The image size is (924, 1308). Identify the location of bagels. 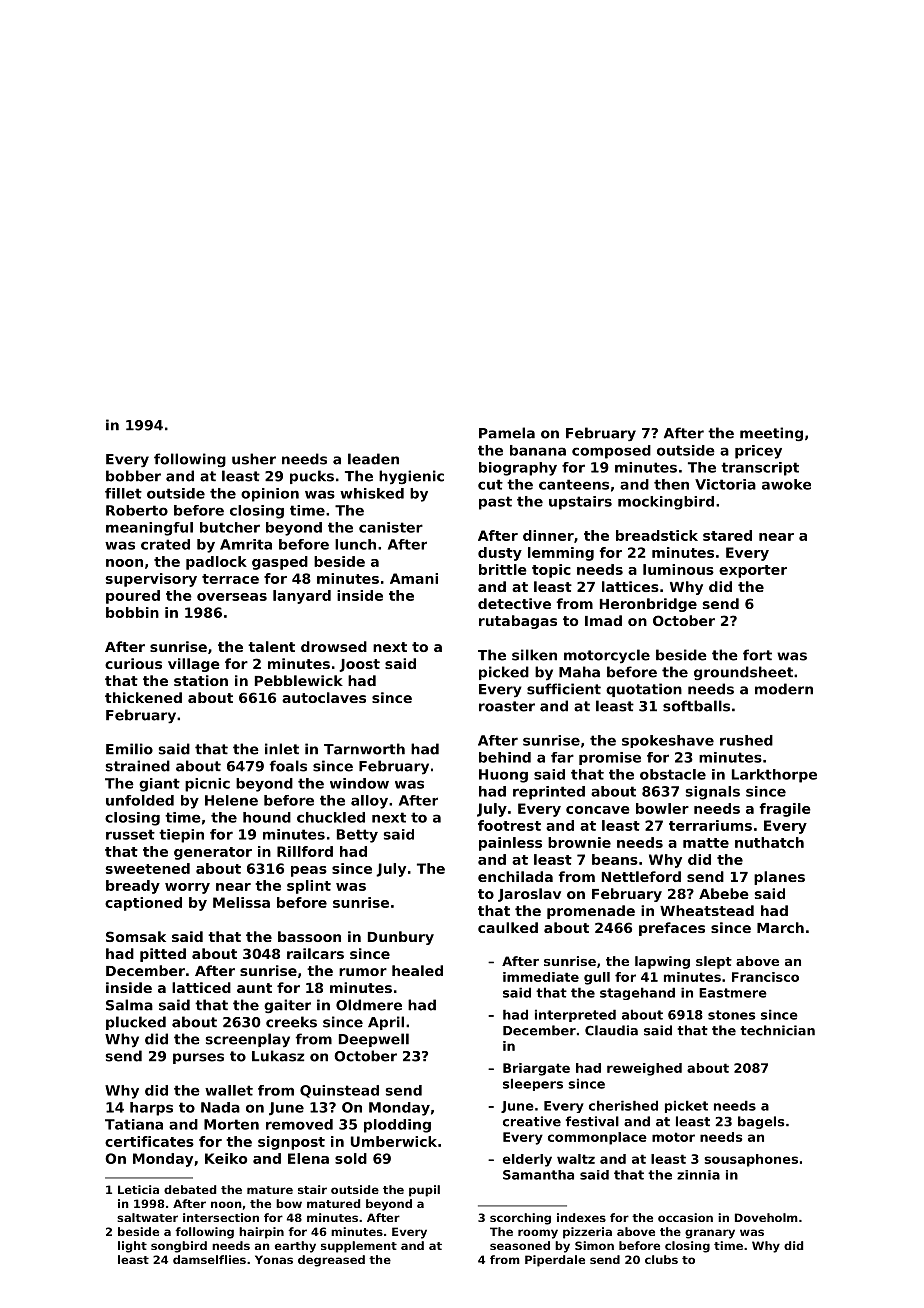
(761, 1122).
